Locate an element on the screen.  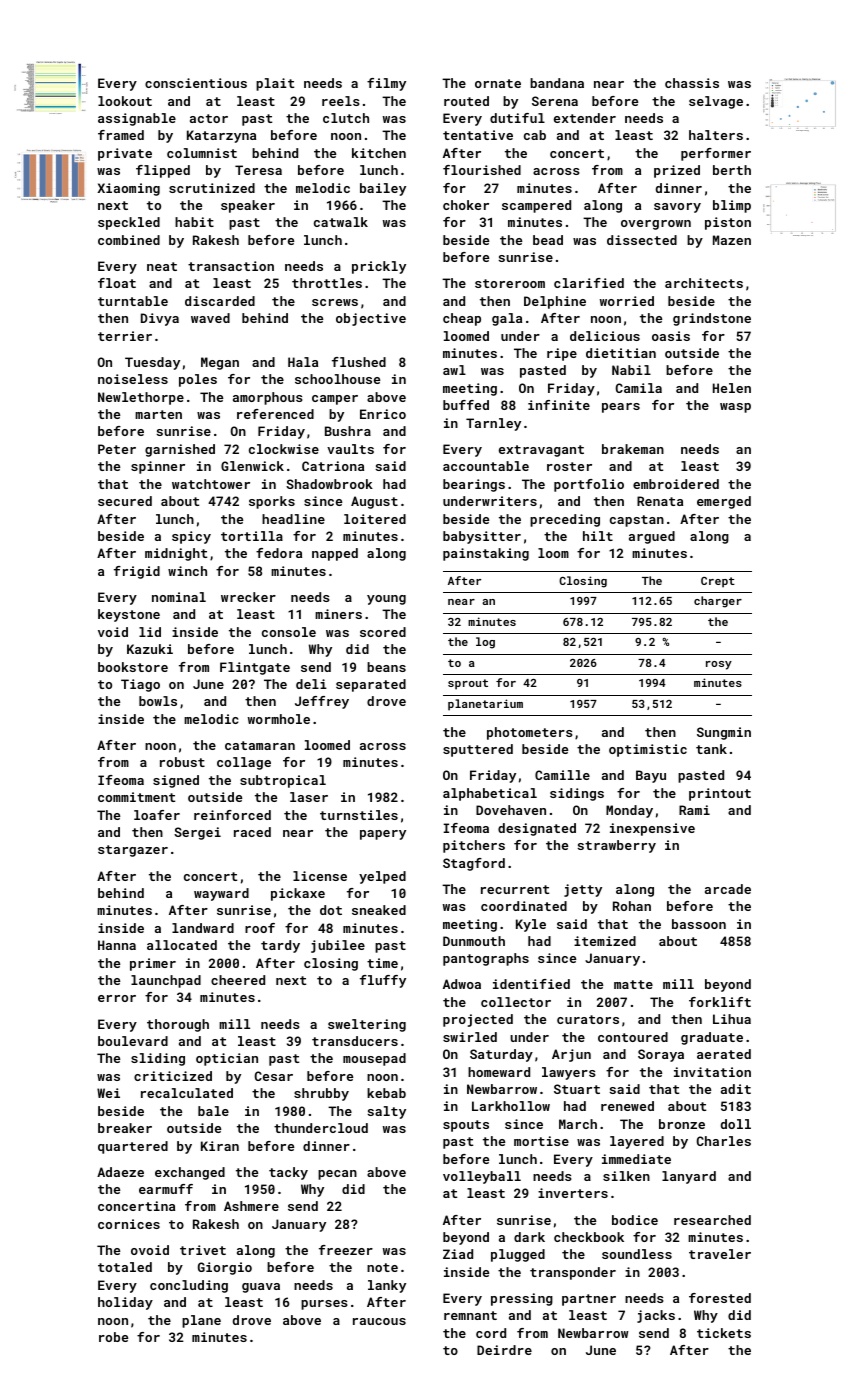
sidings is located at coordinates (577, 794).
